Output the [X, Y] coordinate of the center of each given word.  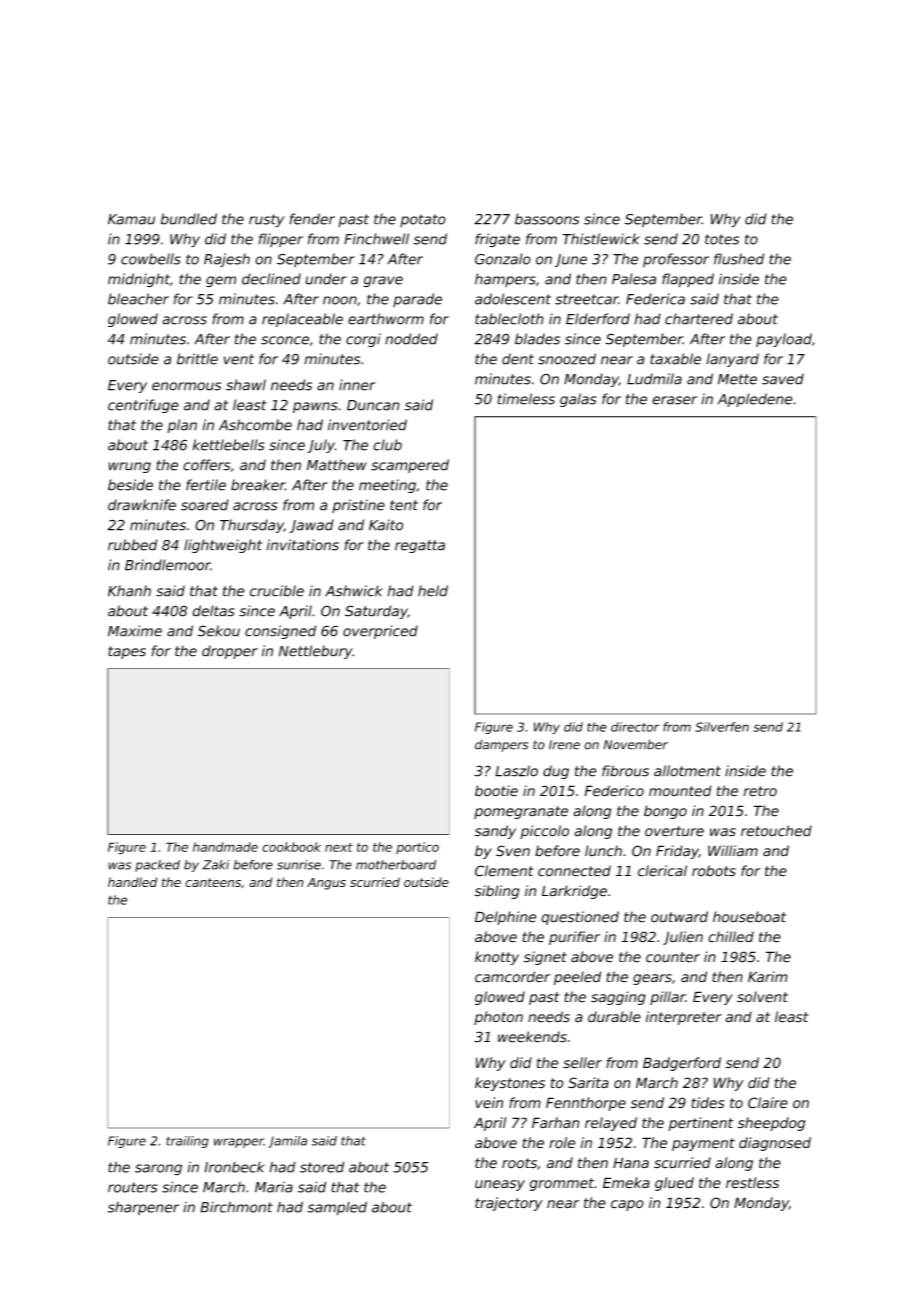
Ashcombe [255, 425]
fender [312, 219]
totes [722, 239]
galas [578, 400]
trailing [187, 1142]
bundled [189, 219]
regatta [420, 546]
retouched [776, 831]
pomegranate [521, 812]
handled [132, 882]
